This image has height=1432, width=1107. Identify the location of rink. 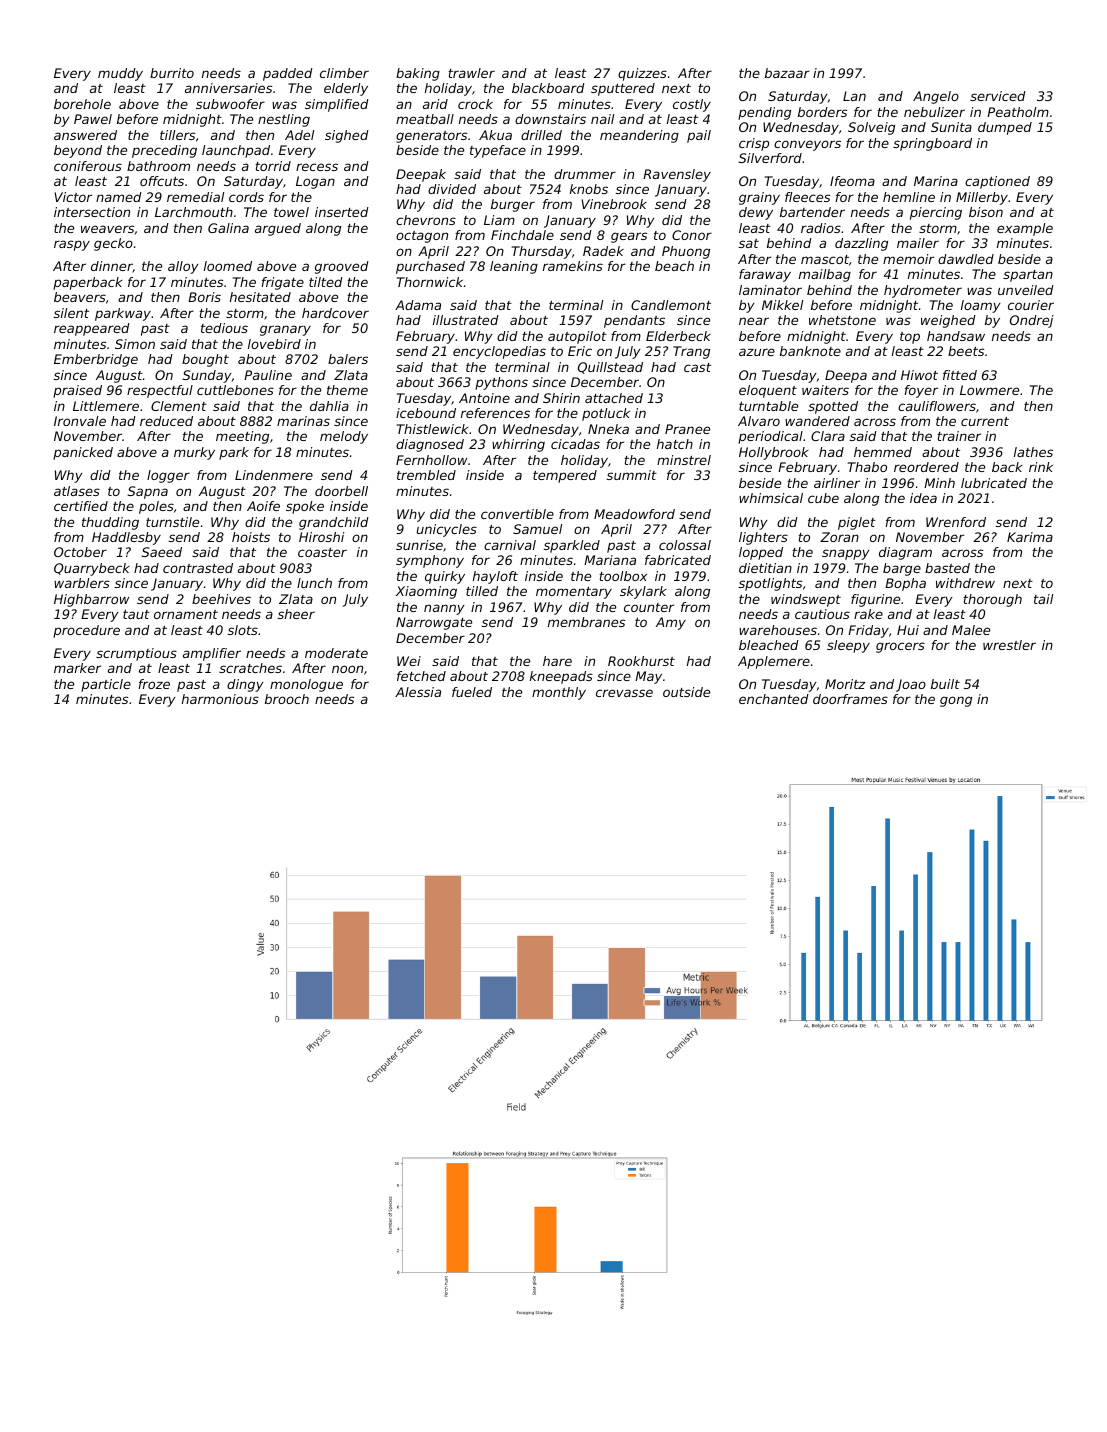
(1041, 467).
